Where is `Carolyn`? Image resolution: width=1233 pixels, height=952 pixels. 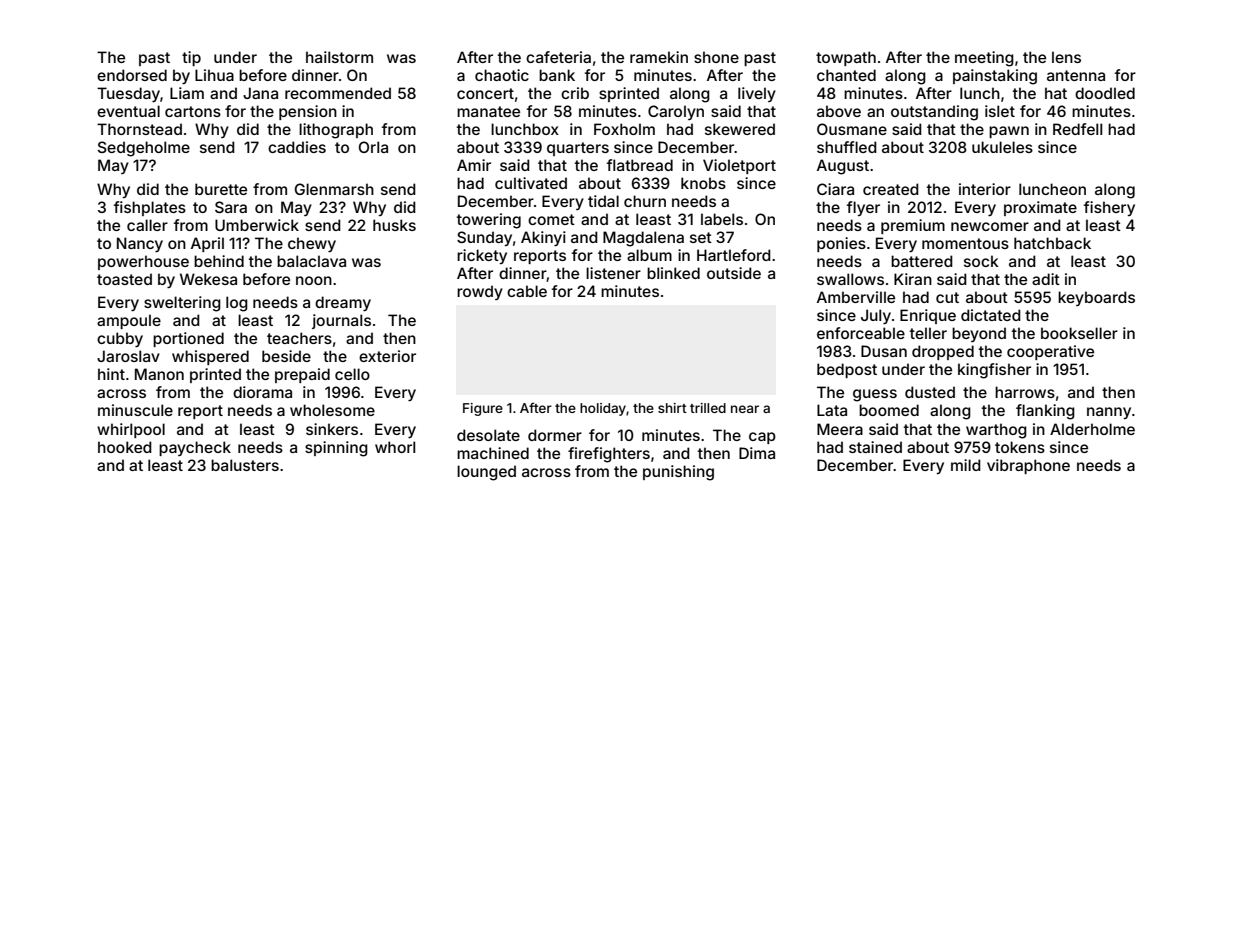 Carolyn is located at coordinates (676, 112).
